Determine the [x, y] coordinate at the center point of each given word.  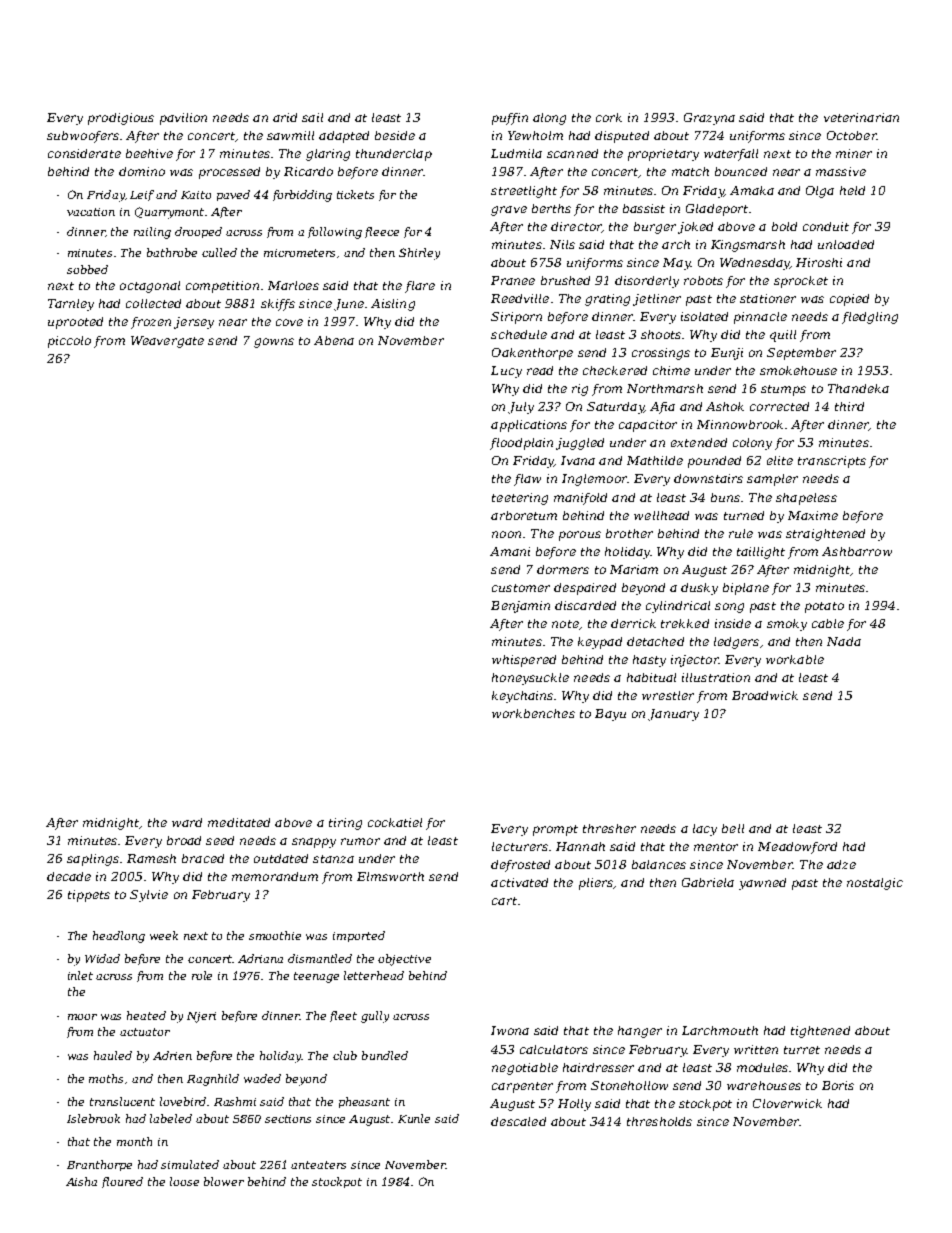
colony [752, 444]
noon [506, 534]
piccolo [69, 342]
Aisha [81, 1181]
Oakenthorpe [532, 354]
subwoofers [83, 137]
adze [841, 864]
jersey [194, 323]
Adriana [260, 958]
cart [504, 901]
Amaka [752, 190]
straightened [825, 535]
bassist [644, 208]
